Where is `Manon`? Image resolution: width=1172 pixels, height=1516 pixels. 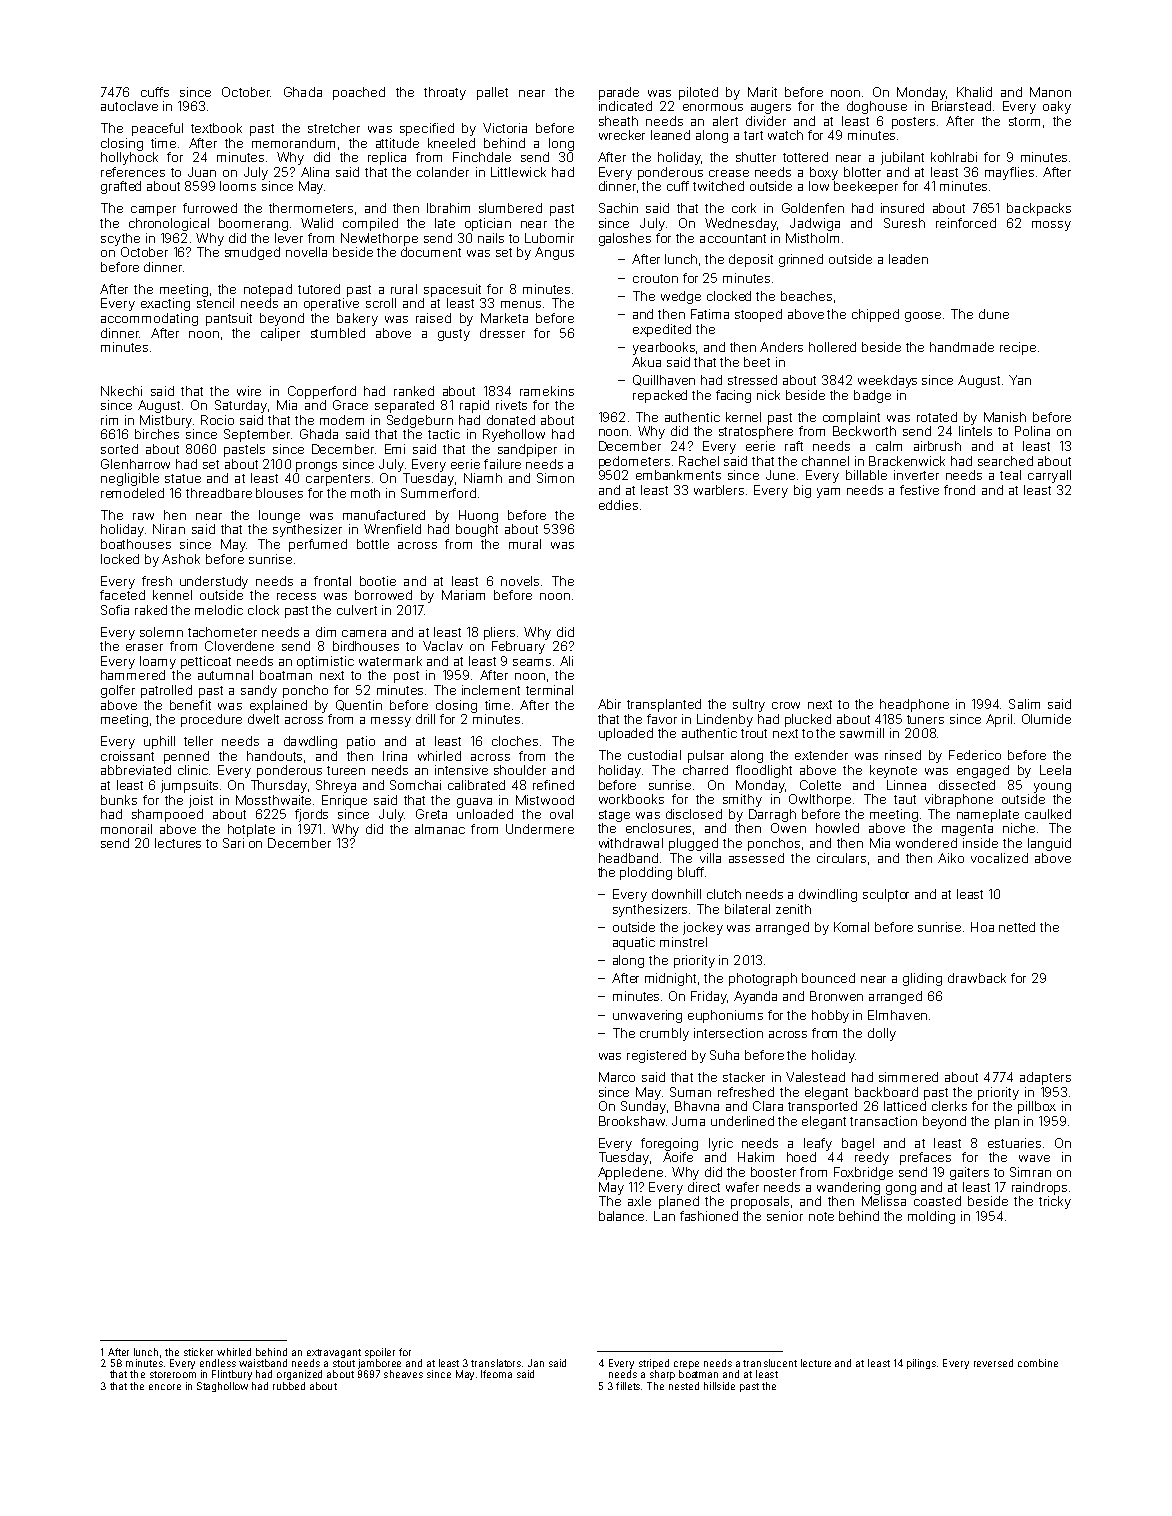
Manon is located at coordinates (1050, 92).
